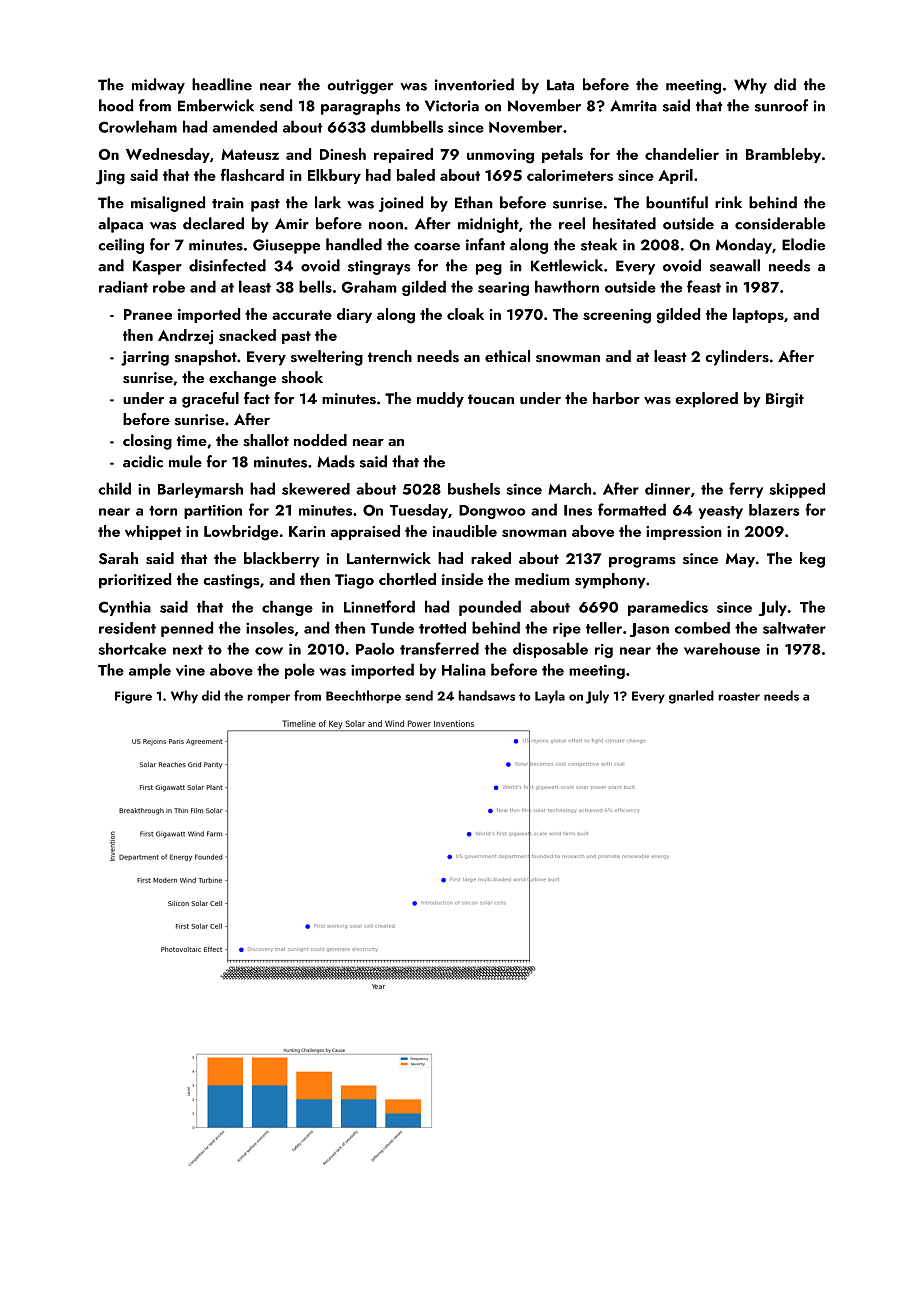 This page has width=924, height=1308. What do you see at coordinates (560, 85) in the page?
I see `Lata` at bounding box center [560, 85].
